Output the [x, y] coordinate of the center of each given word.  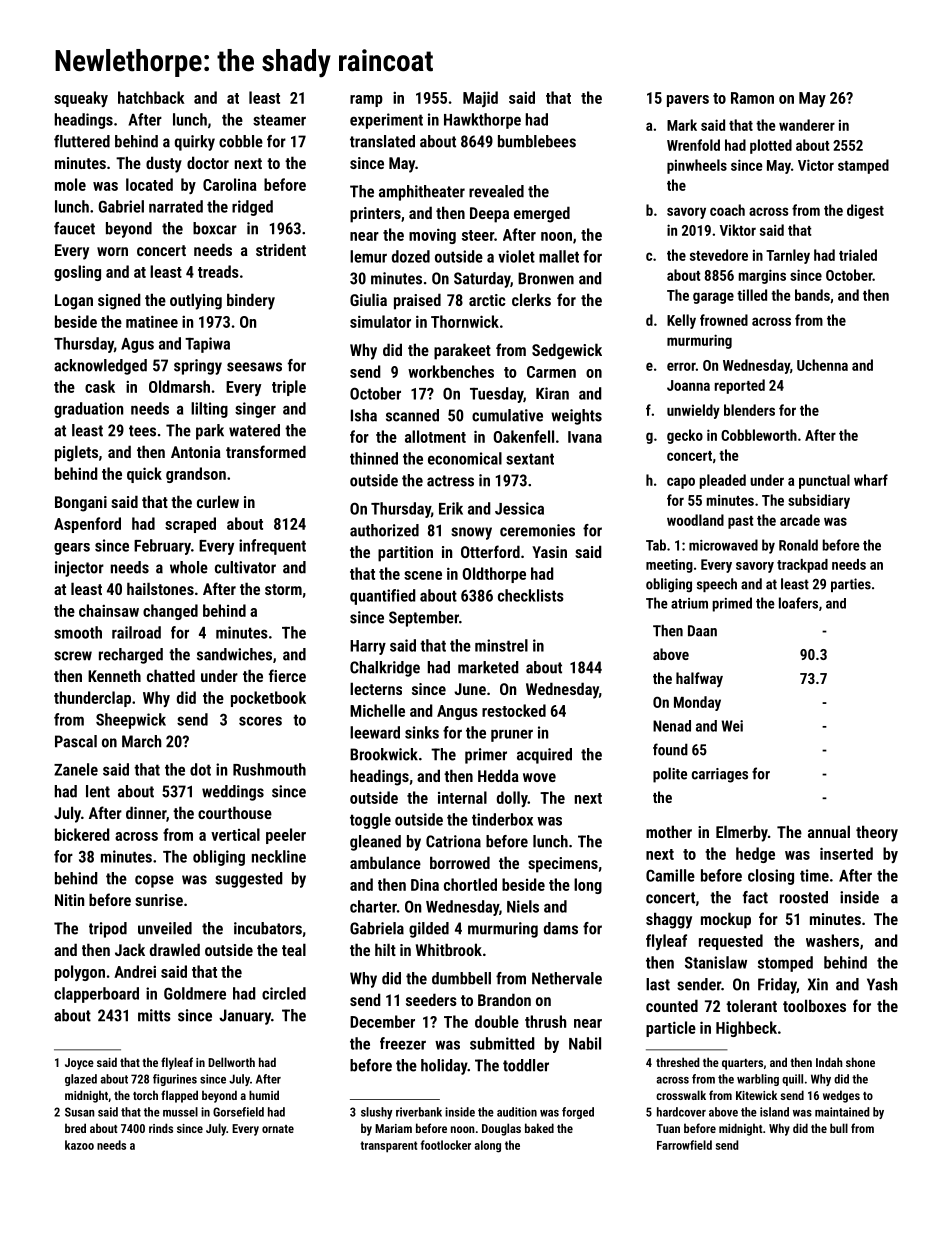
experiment [386, 121]
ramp [366, 101]
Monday [697, 703]
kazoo [79, 1145]
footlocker [446, 1145]
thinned [374, 458]
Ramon [752, 98]
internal [462, 797]
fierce [287, 675]
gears [72, 549]
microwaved [723, 545]
